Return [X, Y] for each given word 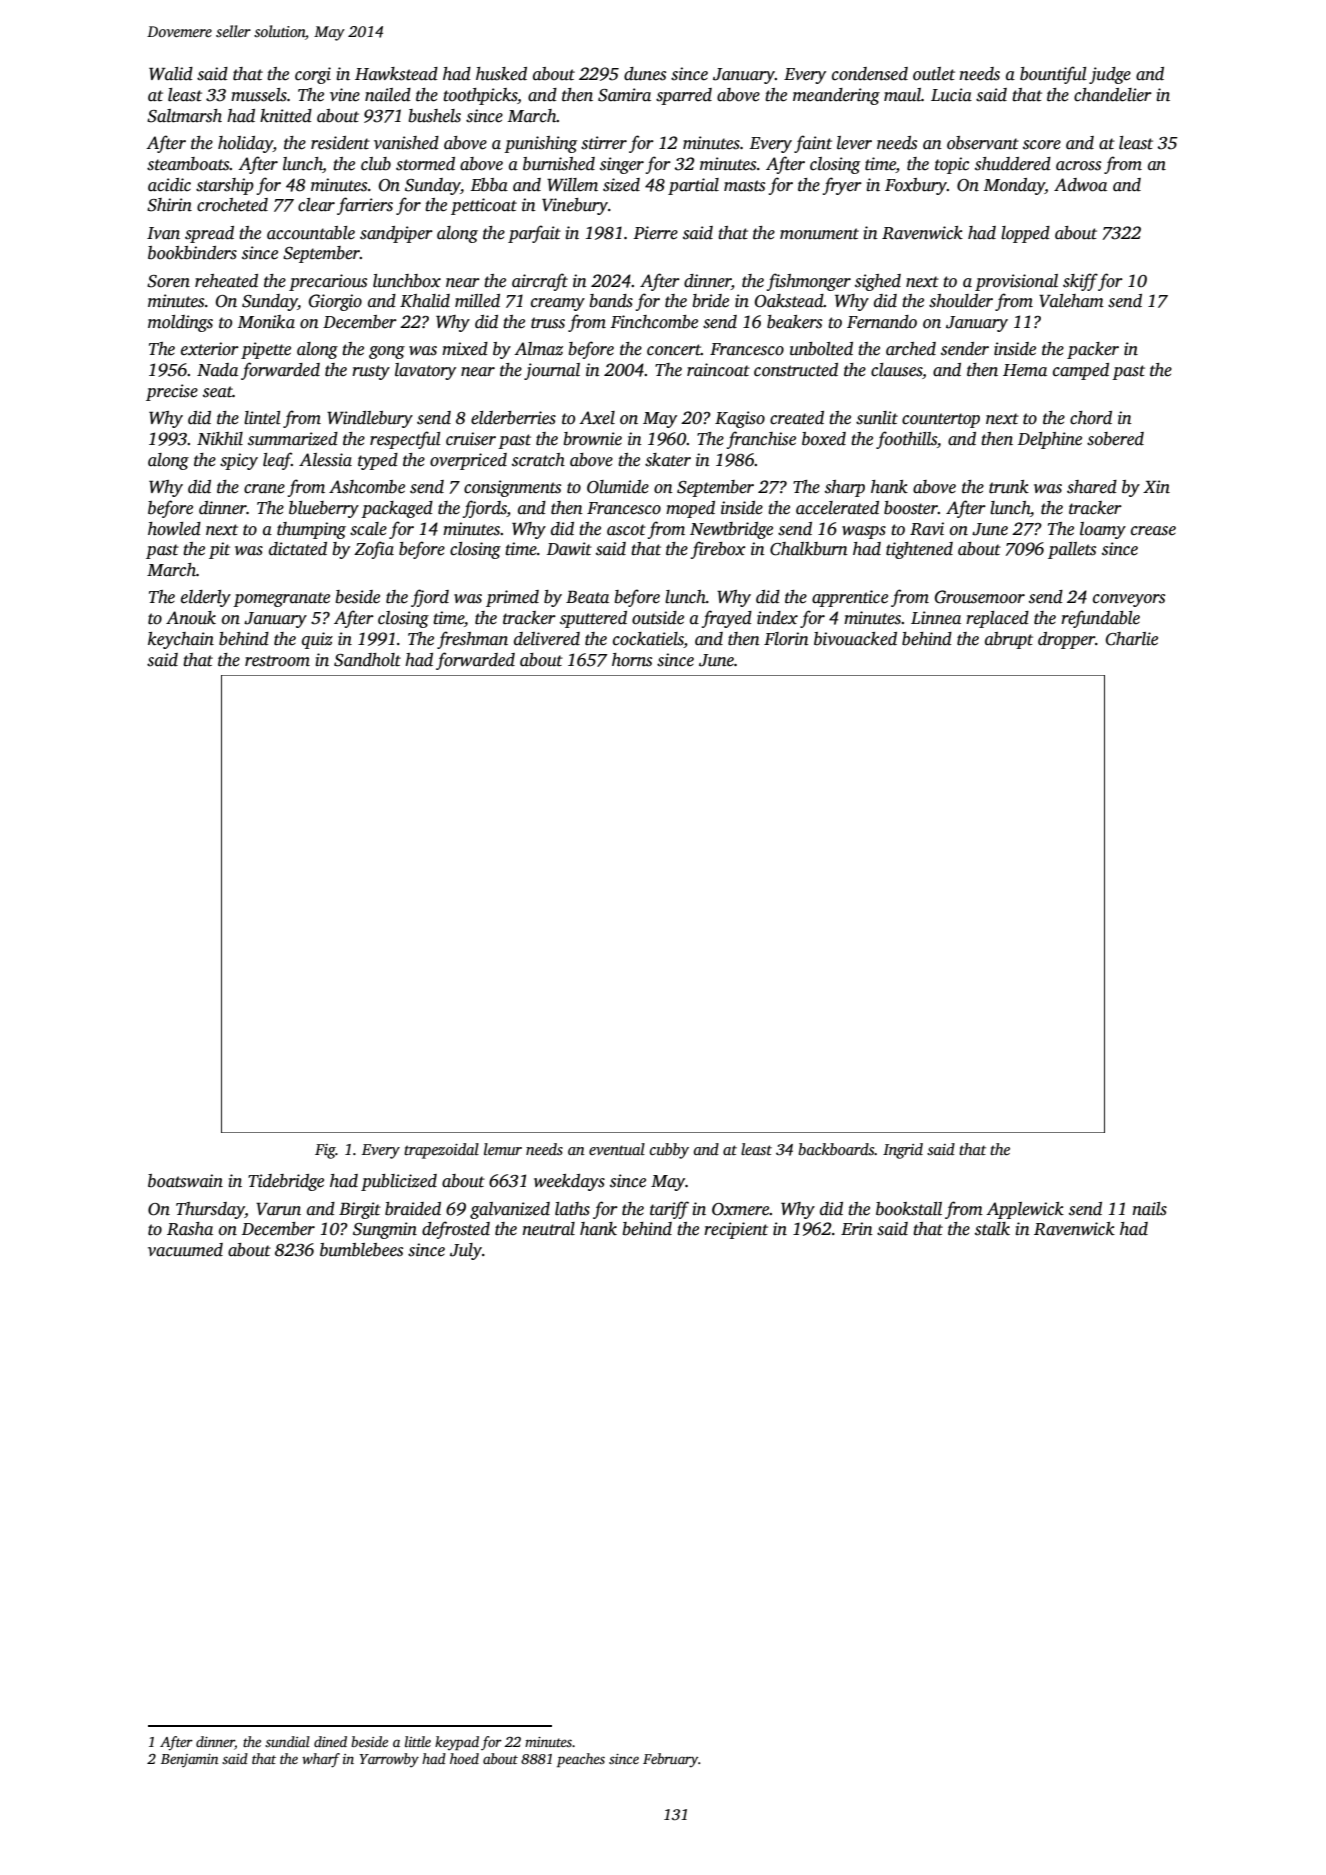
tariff [669, 1210]
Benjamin [189, 1760]
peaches [581, 1760]
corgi [313, 75]
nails [1149, 1209]
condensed [870, 74]
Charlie [1132, 639]
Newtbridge [731, 530]
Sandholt [367, 660]
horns [632, 660]
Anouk [191, 618]
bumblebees [361, 1250]
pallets [1072, 550]
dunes [645, 74]
